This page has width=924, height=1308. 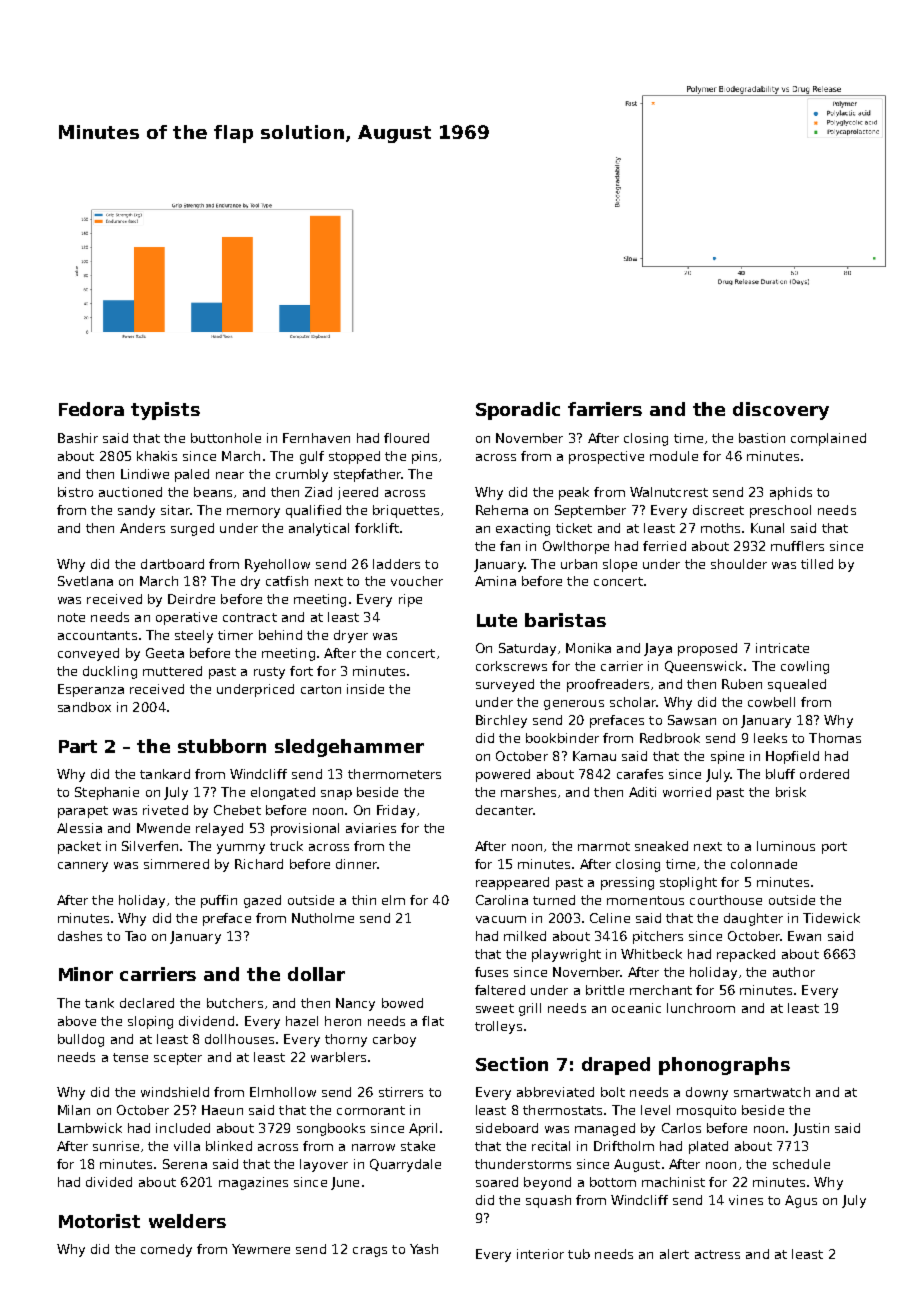 What do you see at coordinates (371, 1110) in the page?
I see `cormorant` at bounding box center [371, 1110].
